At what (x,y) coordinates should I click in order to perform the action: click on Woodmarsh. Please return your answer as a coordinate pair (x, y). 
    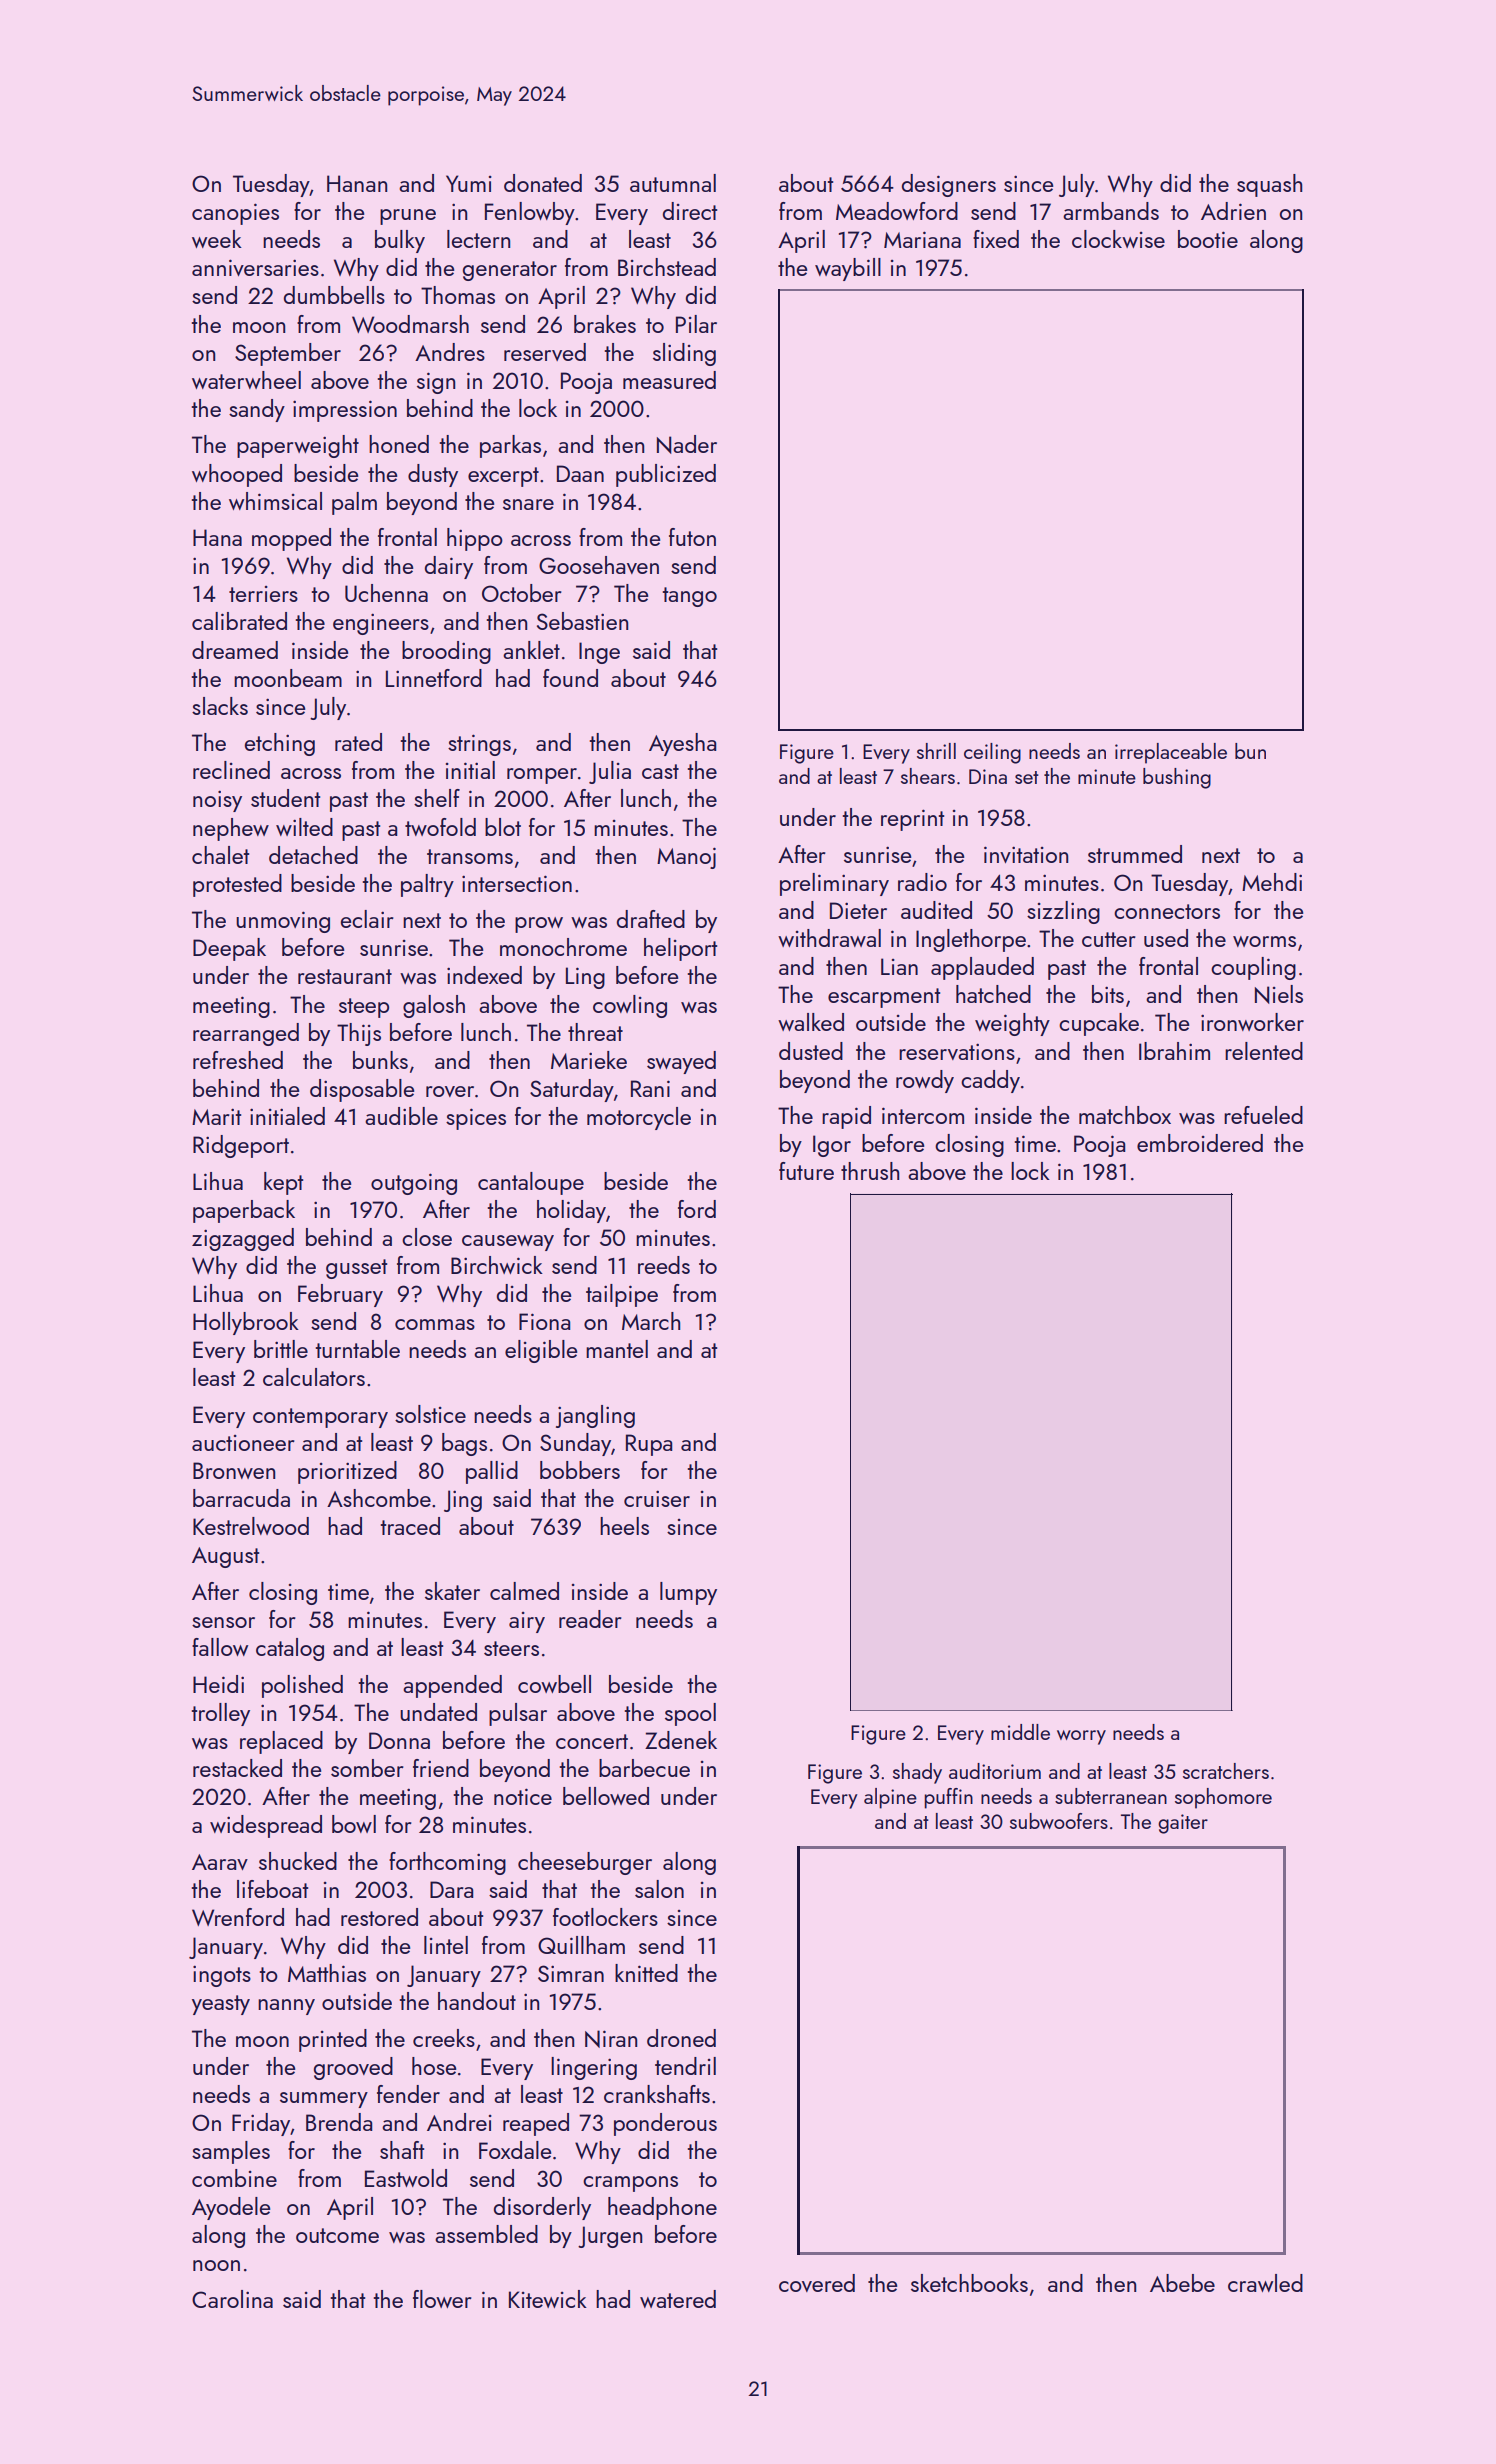
    Looking at the image, I should click on (410, 324).
